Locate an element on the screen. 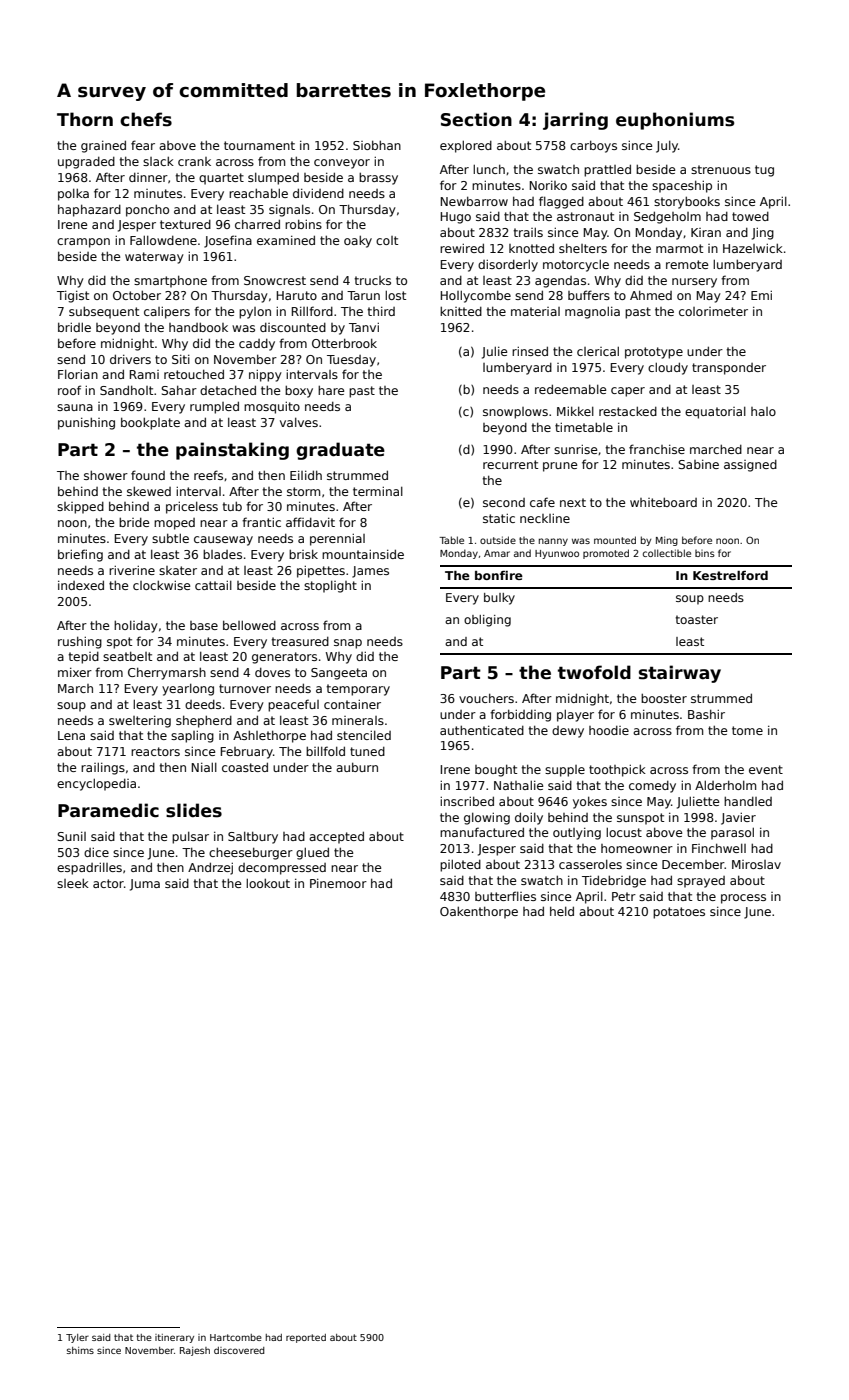 This screenshot has height=1400, width=849. tug is located at coordinates (764, 171).
